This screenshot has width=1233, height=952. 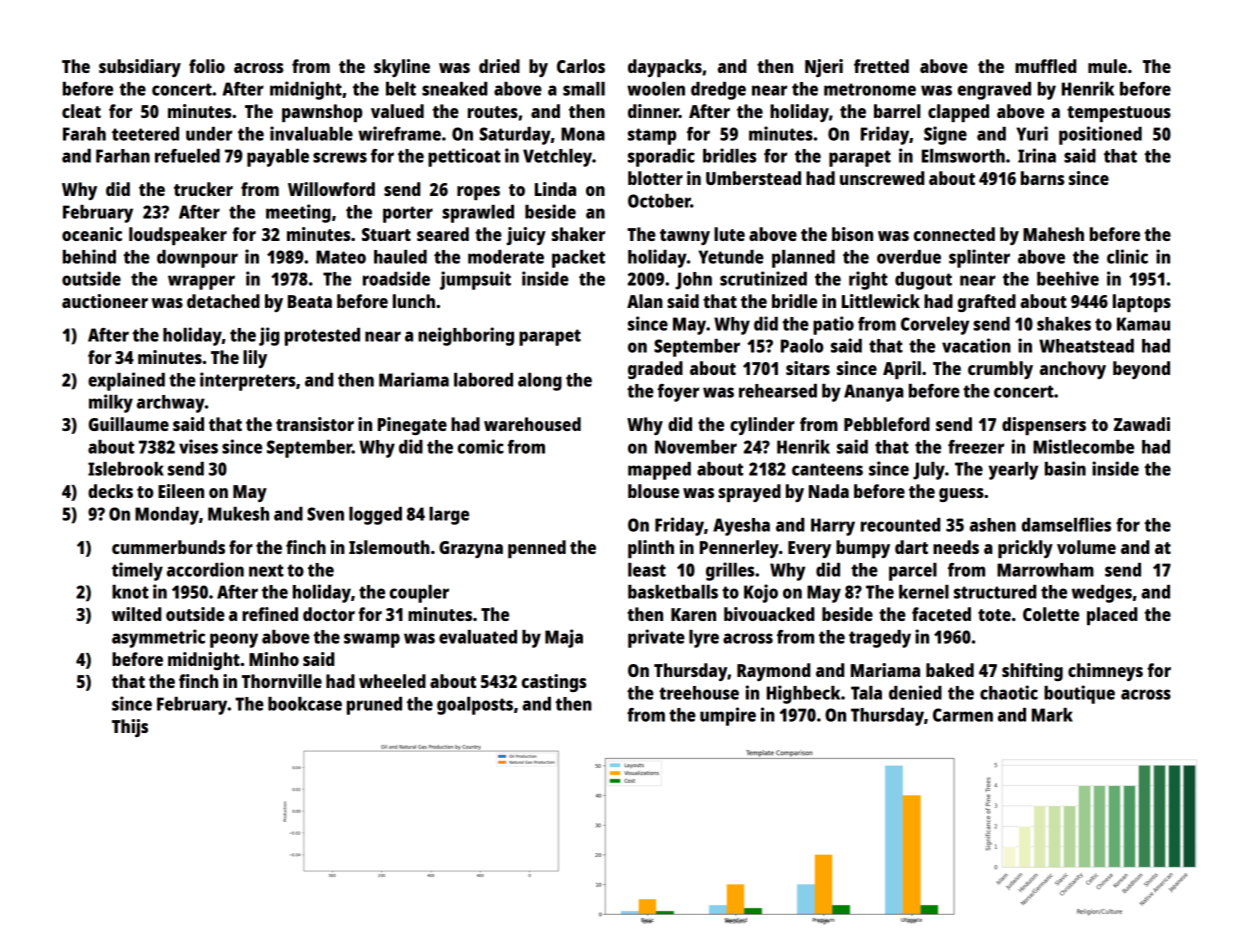 I want to click on Thijs, so click(x=130, y=728).
